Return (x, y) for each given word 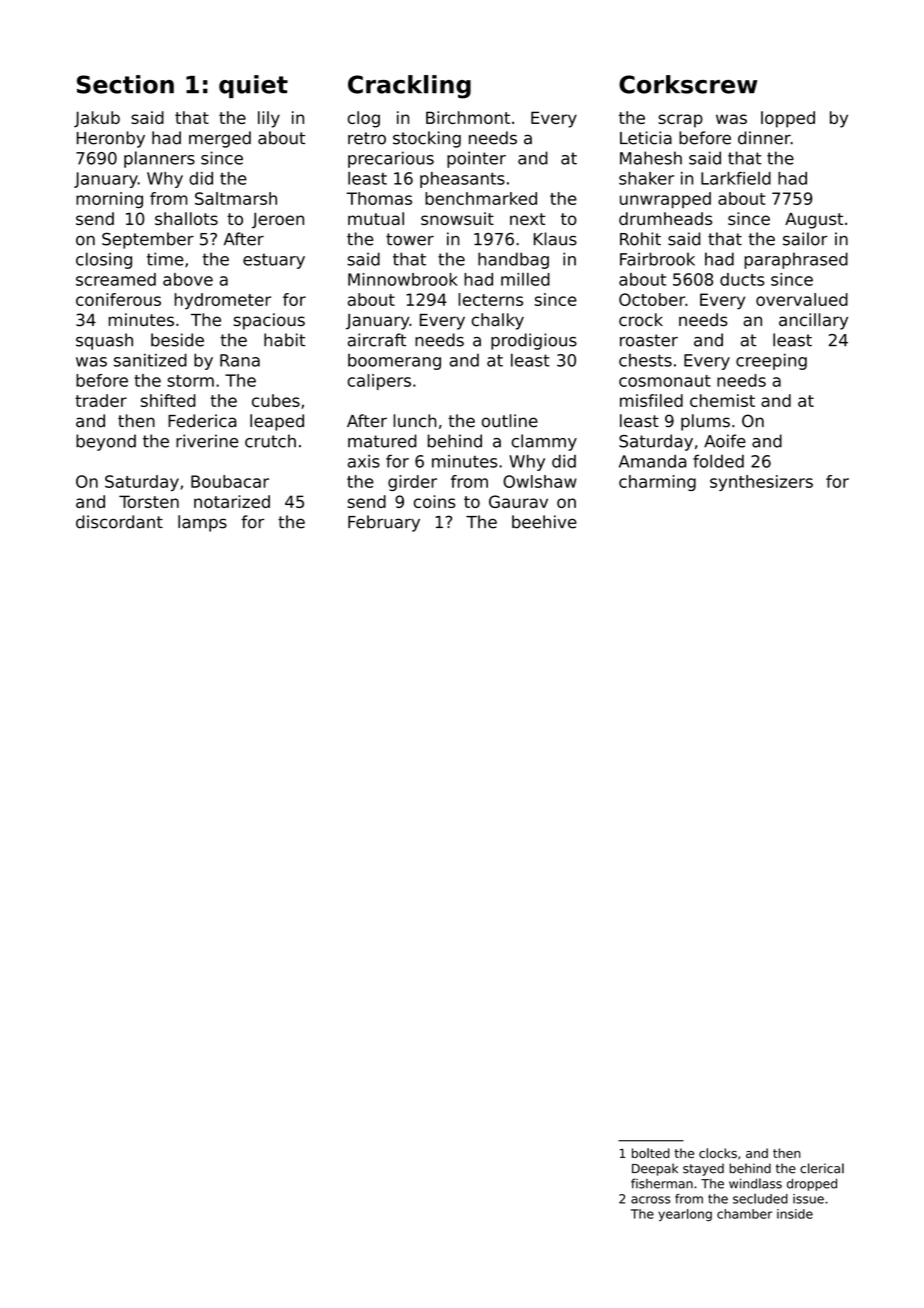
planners (159, 159)
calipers (379, 382)
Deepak (655, 1169)
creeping (771, 361)
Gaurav (518, 501)
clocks (718, 1153)
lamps (202, 523)
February (384, 523)
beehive (544, 522)
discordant (119, 522)
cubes (276, 400)
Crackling (409, 87)
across (651, 1200)
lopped (788, 119)
